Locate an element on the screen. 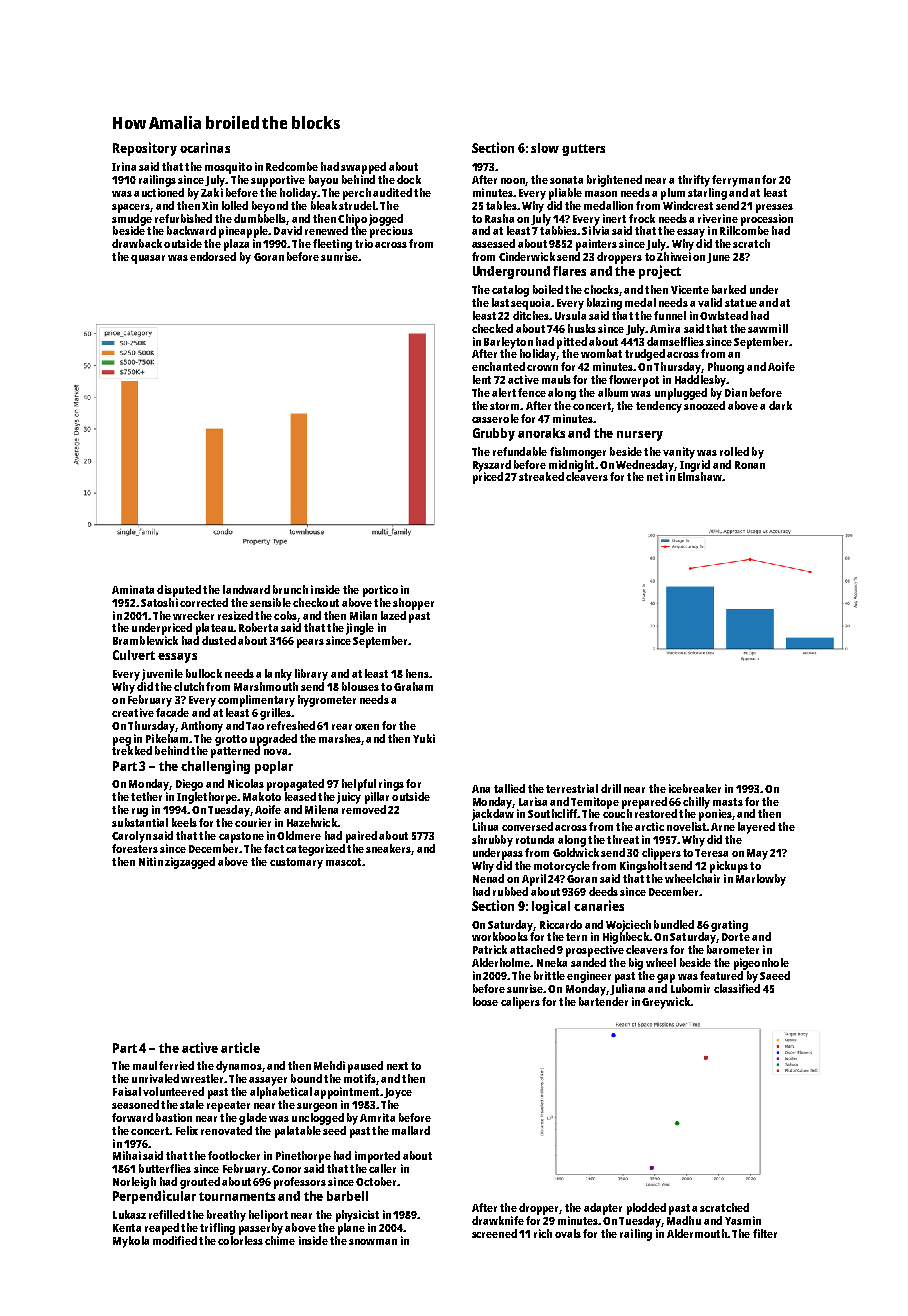 The image size is (908, 1316). hens is located at coordinates (417, 673).
